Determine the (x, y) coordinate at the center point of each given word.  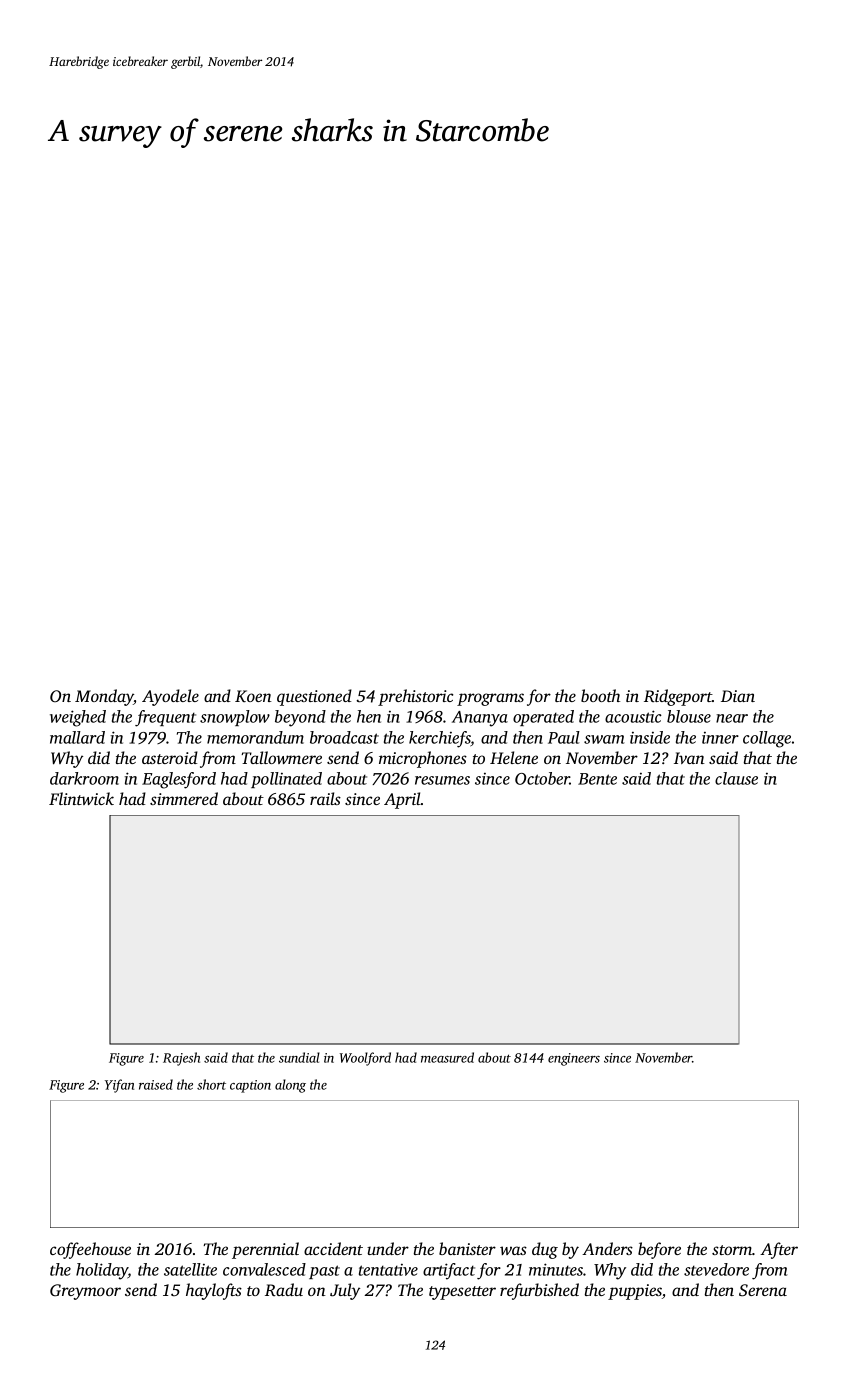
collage (767, 739)
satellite (190, 1269)
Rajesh (181, 1059)
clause (736, 778)
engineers (574, 1059)
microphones (423, 759)
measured (447, 1057)
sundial (299, 1057)
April (402, 800)
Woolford (365, 1059)
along (290, 1086)
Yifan (119, 1086)
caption (250, 1086)
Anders (607, 1248)
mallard (77, 737)
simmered (184, 798)
